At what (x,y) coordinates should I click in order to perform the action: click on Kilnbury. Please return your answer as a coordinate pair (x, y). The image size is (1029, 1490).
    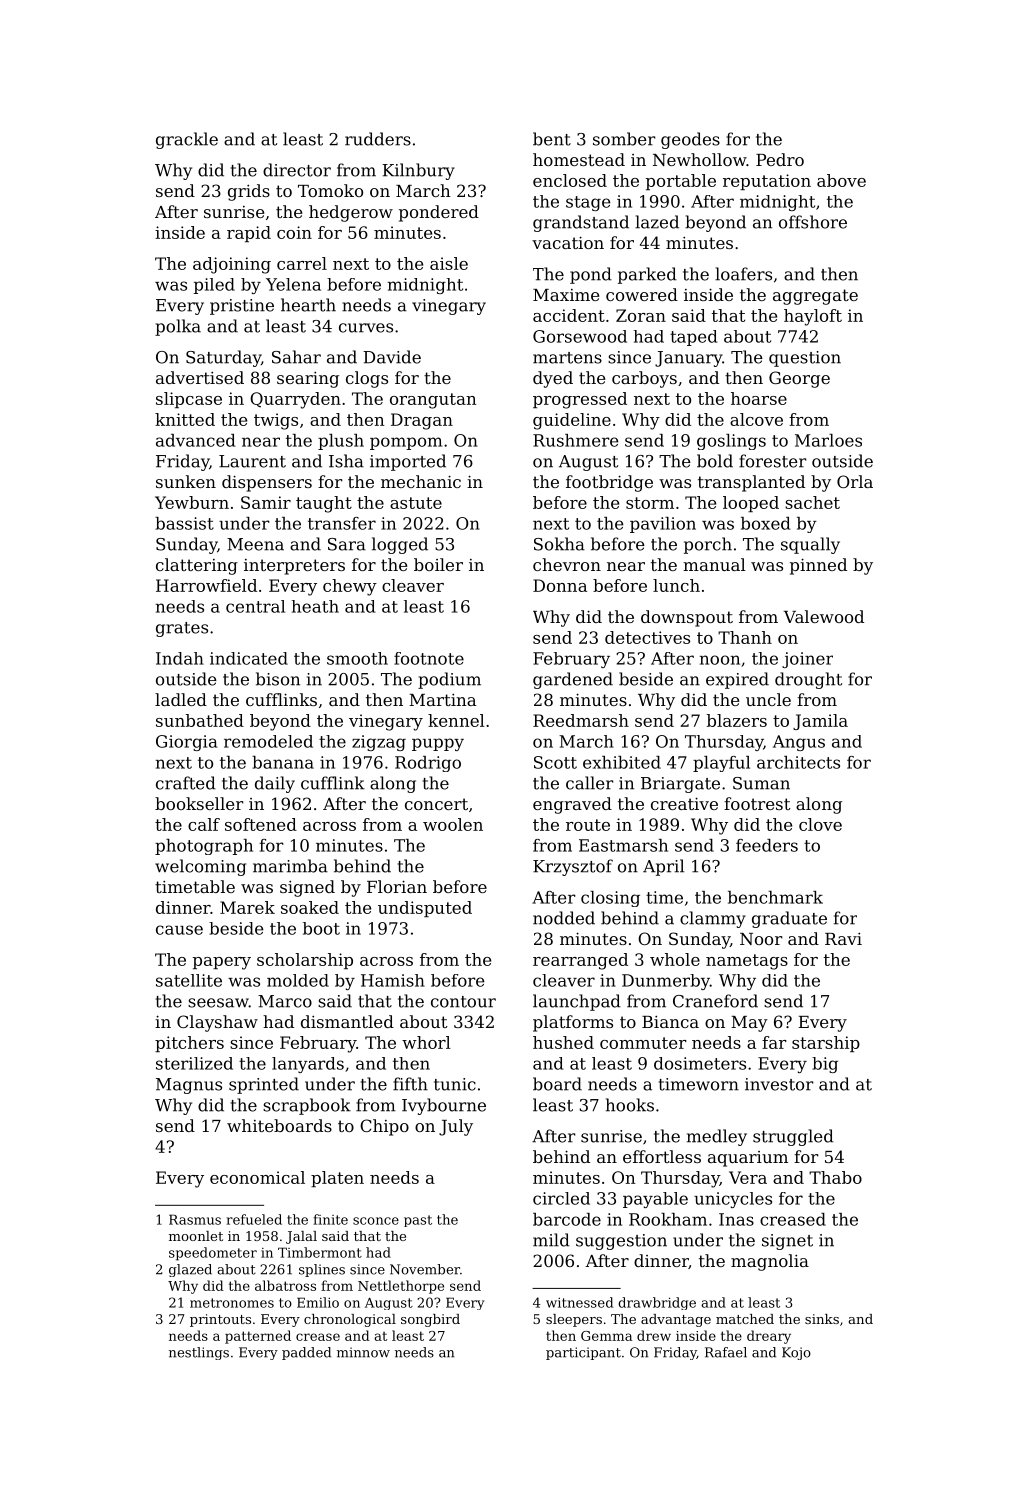
    Looking at the image, I should click on (418, 171).
